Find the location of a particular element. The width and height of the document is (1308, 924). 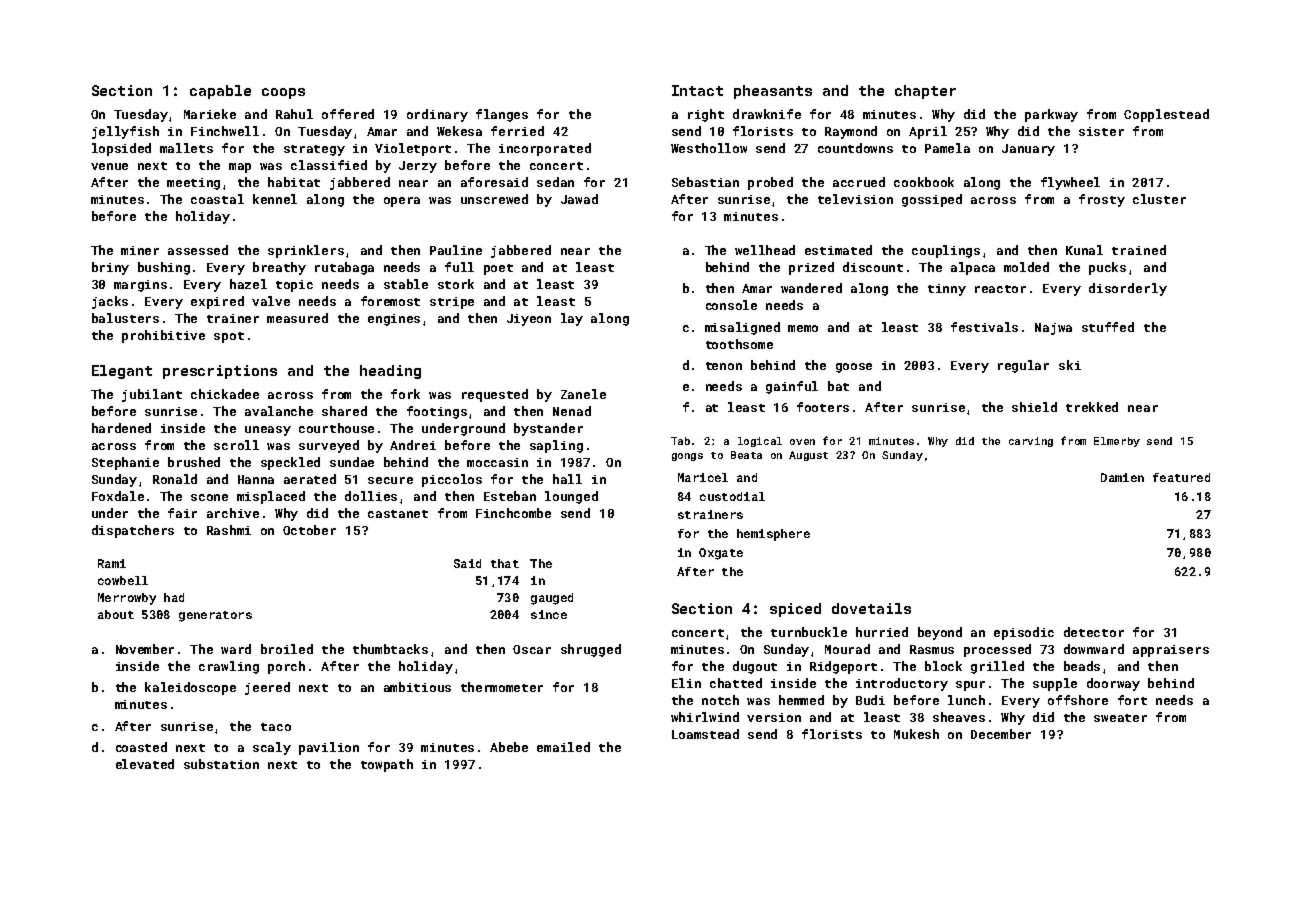

logical is located at coordinates (760, 442).
